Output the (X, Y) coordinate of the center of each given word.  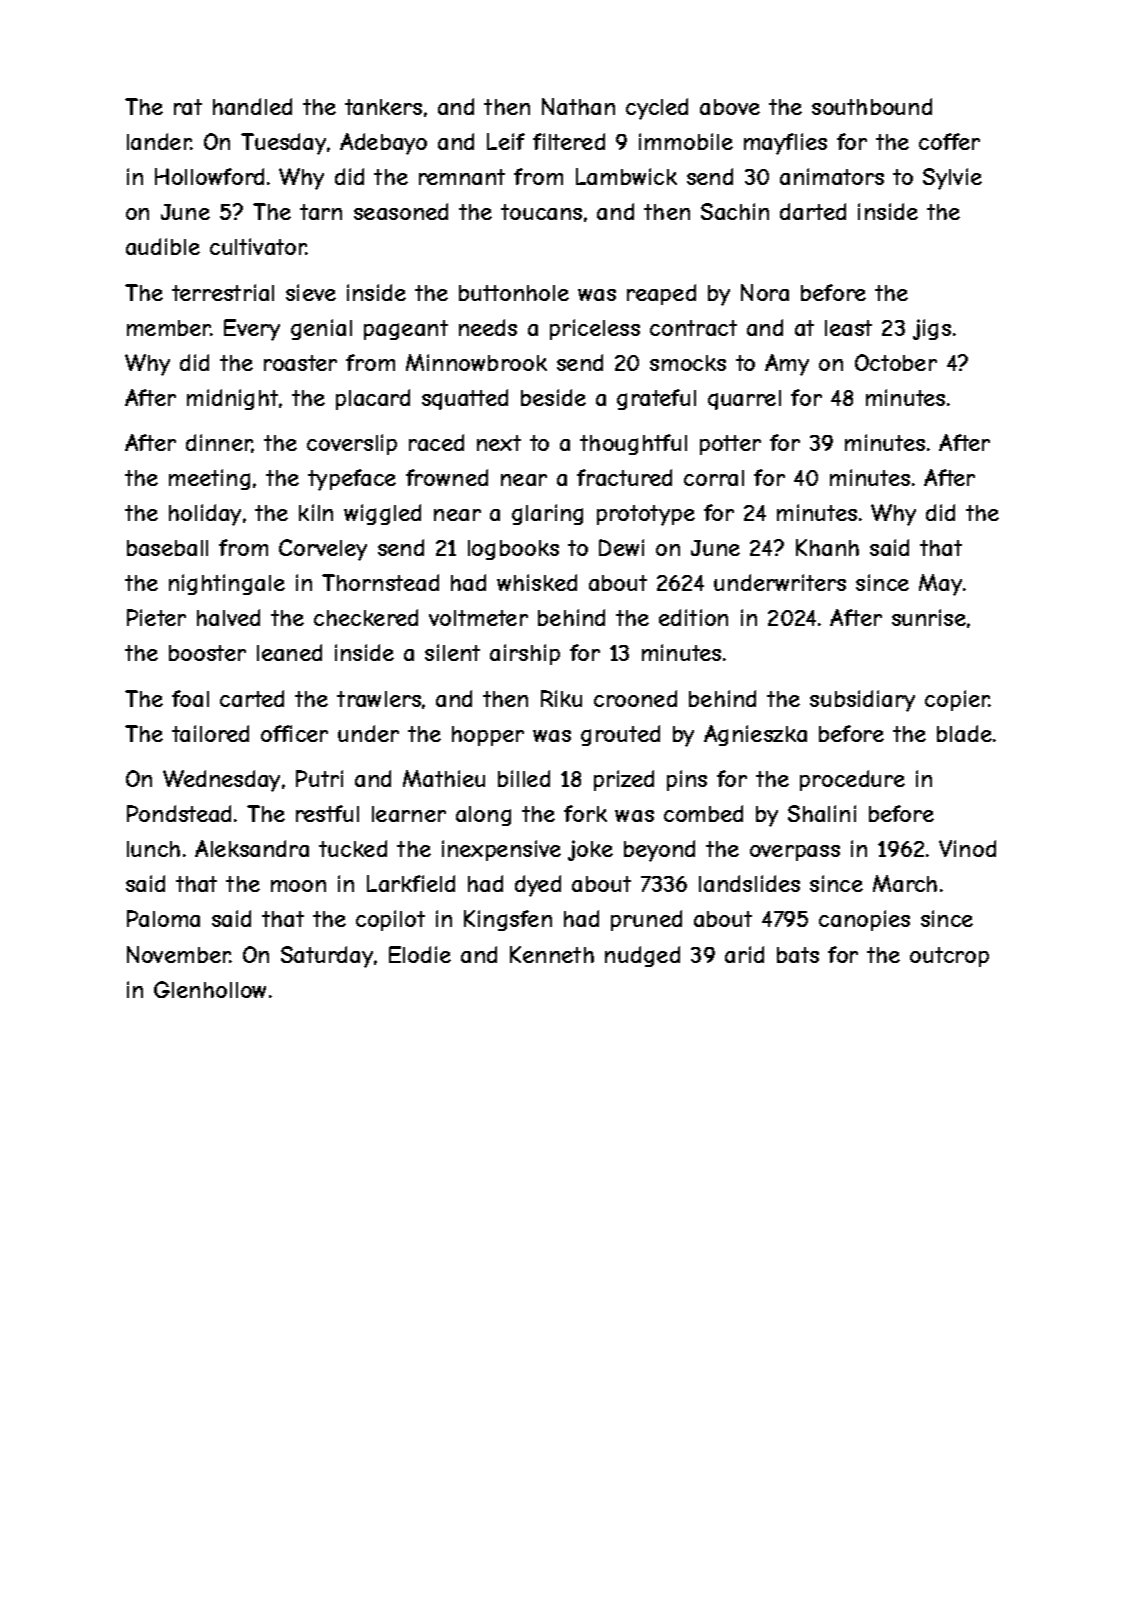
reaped (661, 294)
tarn (321, 212)
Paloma (163, 918)
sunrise (929, 617)
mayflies (785, 144)
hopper (488, 736)
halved (228, 617)
